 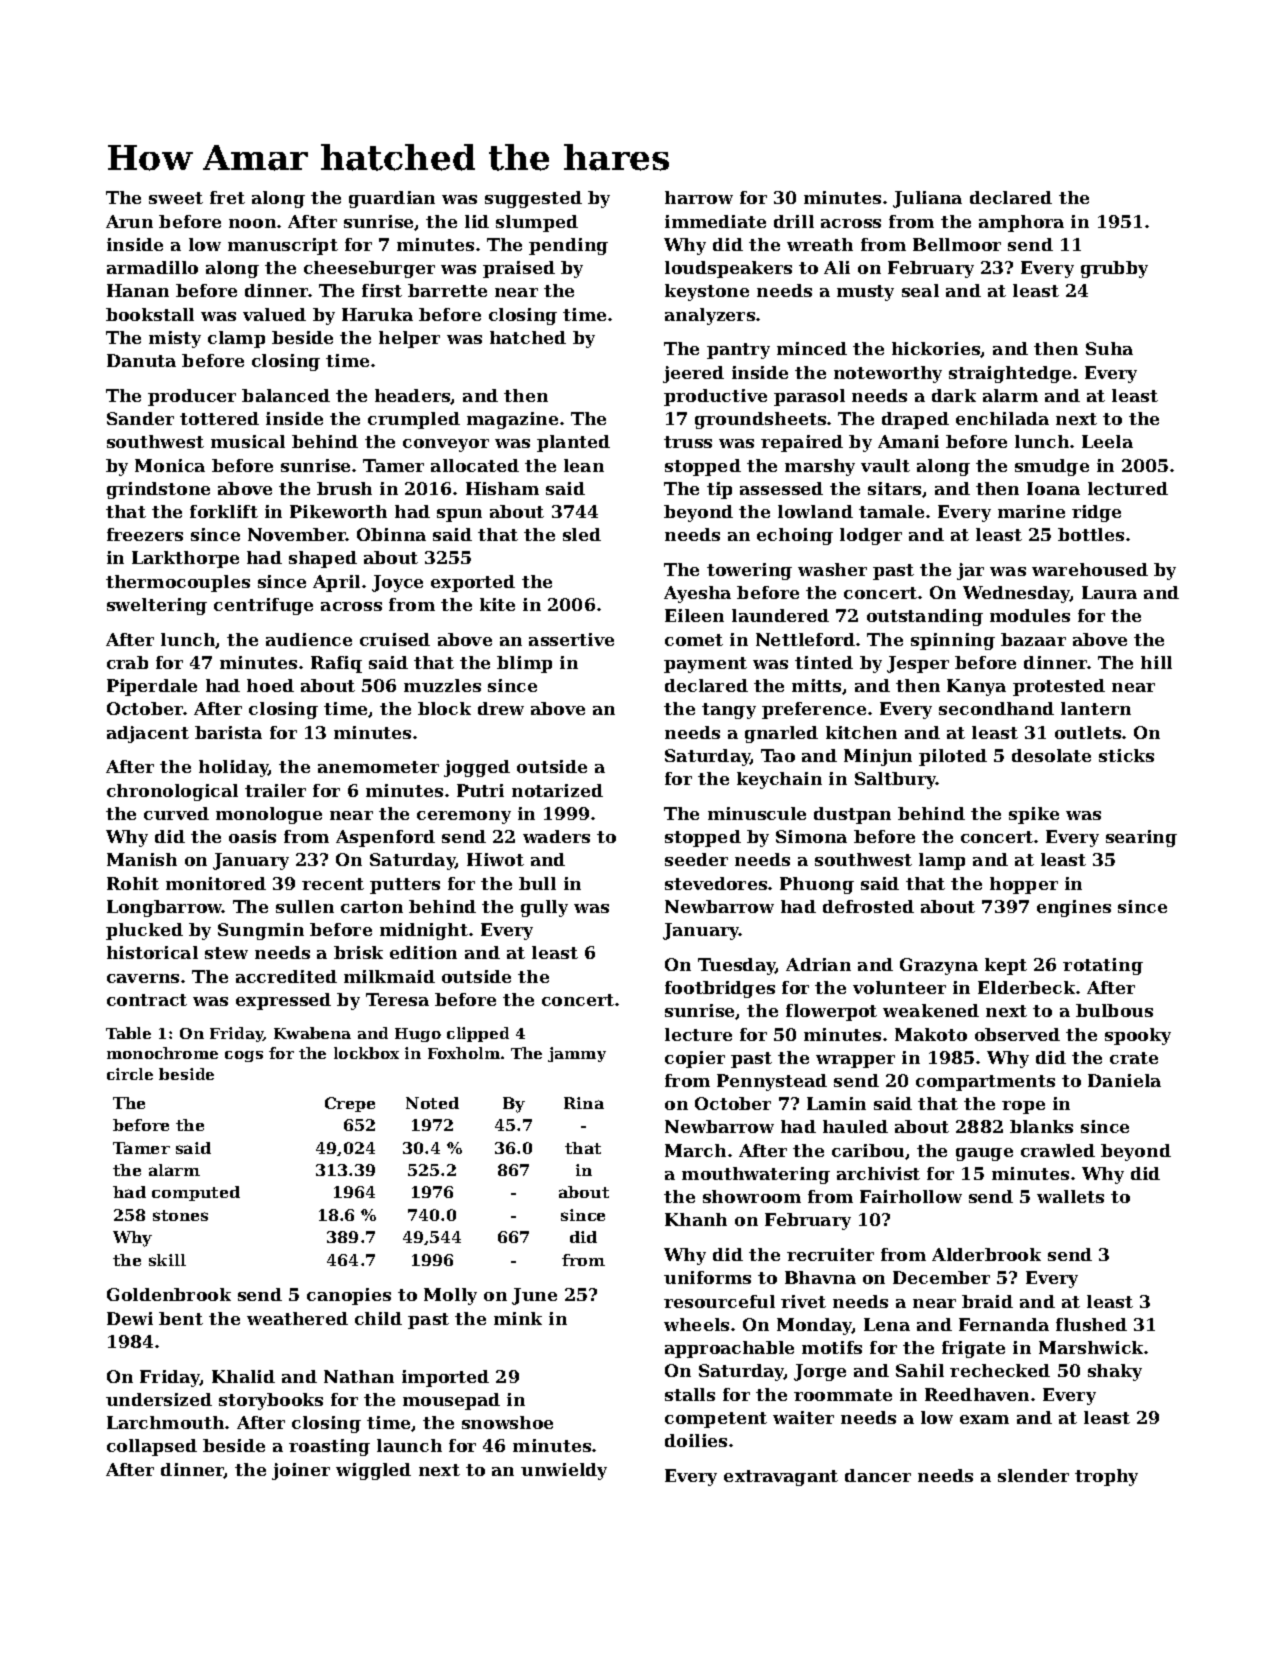 What do you see at coordinates (556, 836) in the page?
I see `waders` at bounding box center [556, 836].
